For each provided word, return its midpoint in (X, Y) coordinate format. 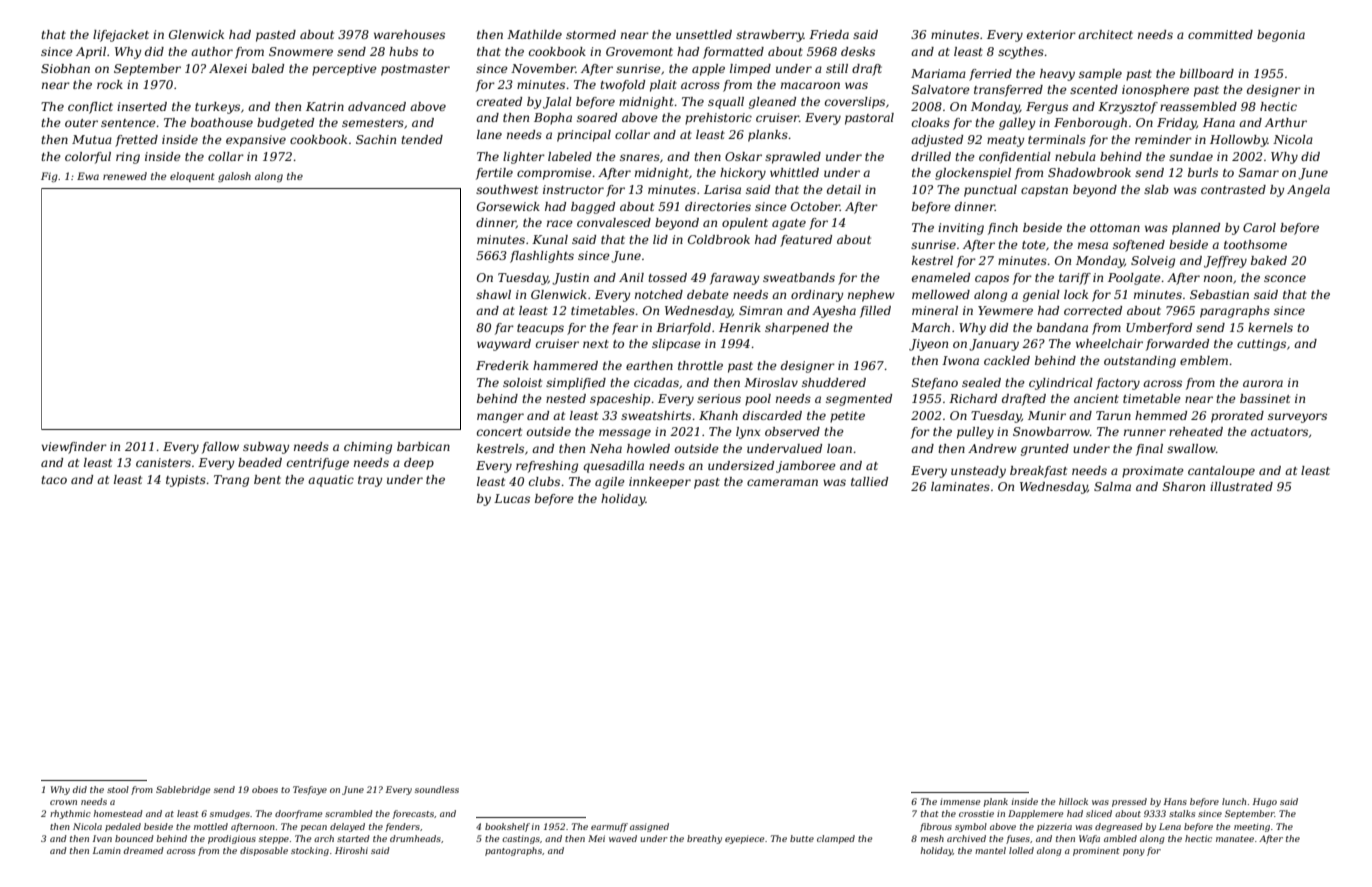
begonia (1281, 36)
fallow (220, 448)
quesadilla (613, 467)
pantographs (513, 851)
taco (54, 480)
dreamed (144, 850)
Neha (606, 448)
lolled (1021, 850)
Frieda (829, 34)
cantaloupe (1221, 472)
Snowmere (301, 51)
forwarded (1177, 345)
